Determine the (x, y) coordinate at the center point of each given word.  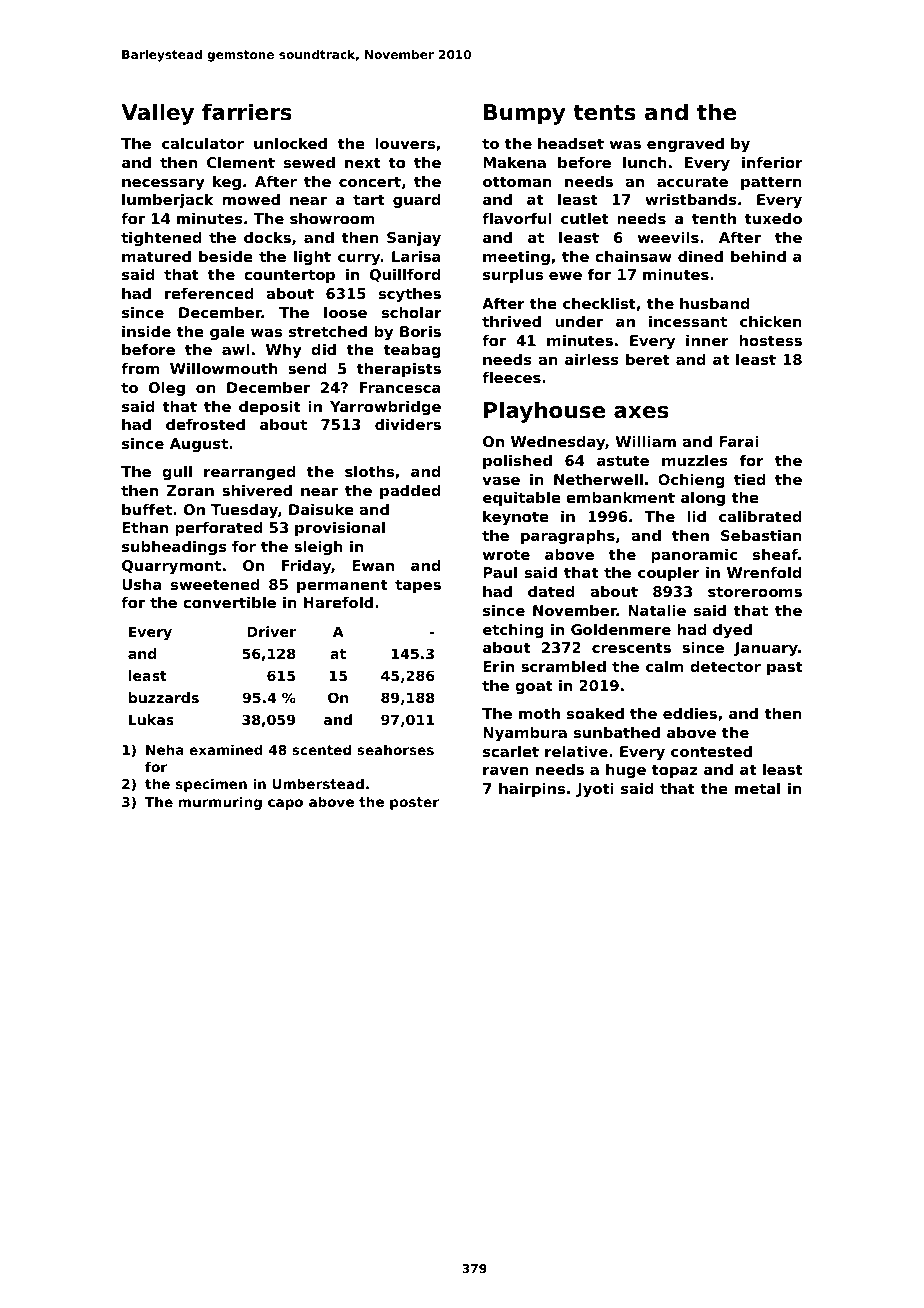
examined (226, 749)
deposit (269, 408)
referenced (209, 293)
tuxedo (773, 218)
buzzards (164, 697)
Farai (739, 441)
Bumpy (524, 114)
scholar (412, 312)
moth (539, 713)
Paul (500, 572)
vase (501, 481)
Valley (157, 114)
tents (604, 113)
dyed (732, 631)
